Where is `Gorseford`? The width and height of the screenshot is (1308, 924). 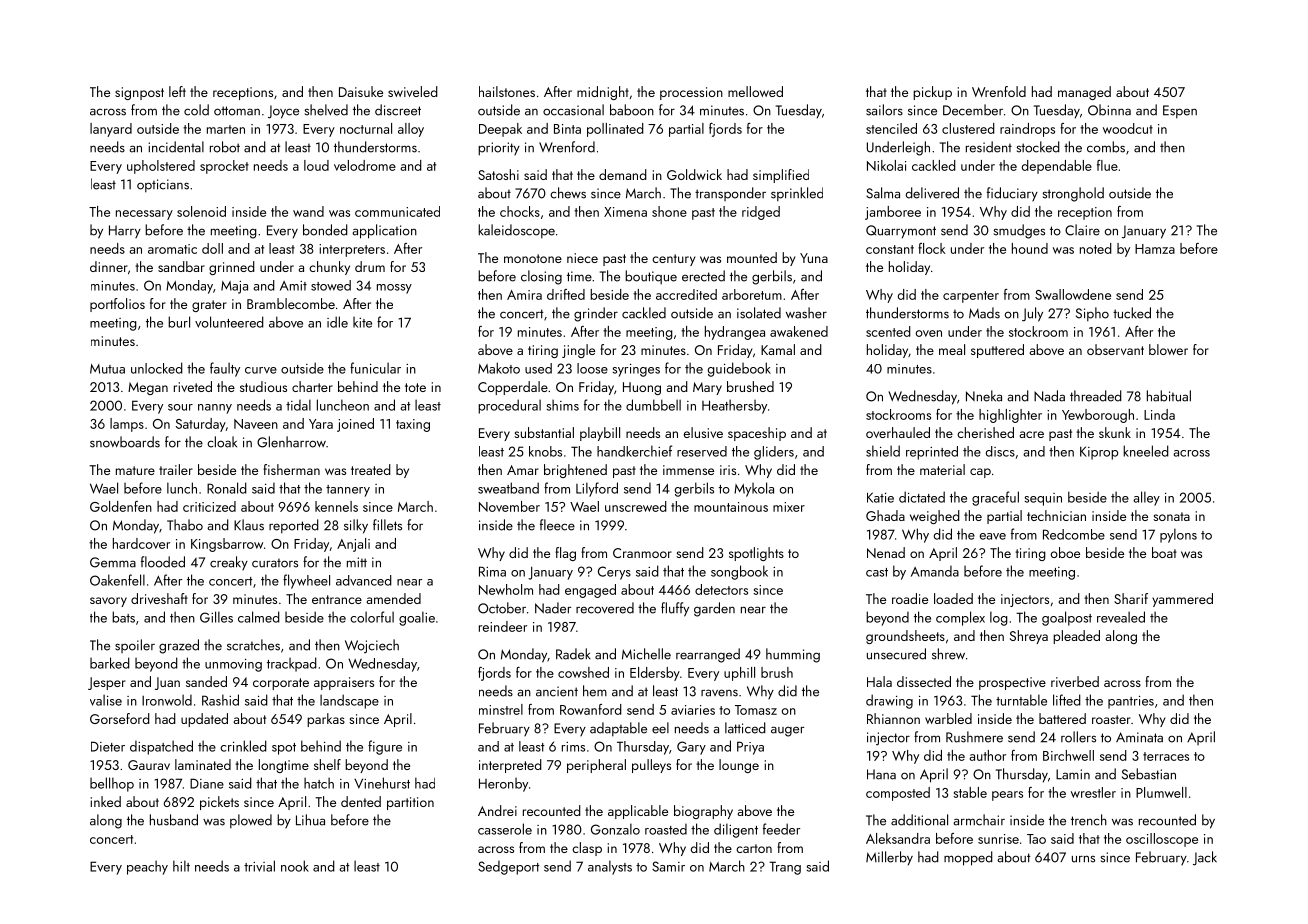
Gorseford is located at coordinates (120, 718).
